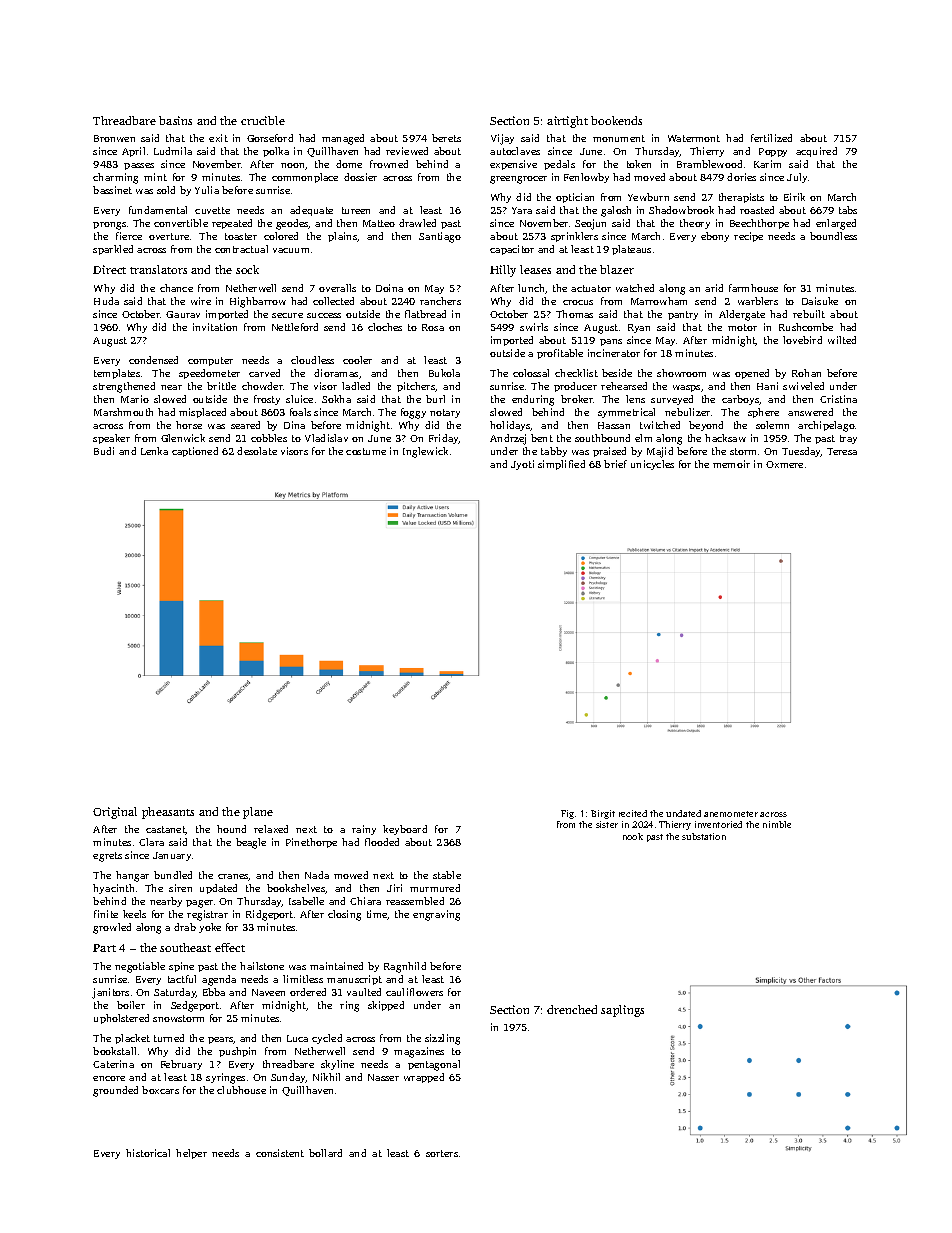 The height and width of the document is (1233, 952). Describe the element at coordinates (561, 465) in the document. I see `simplified` at that location.
